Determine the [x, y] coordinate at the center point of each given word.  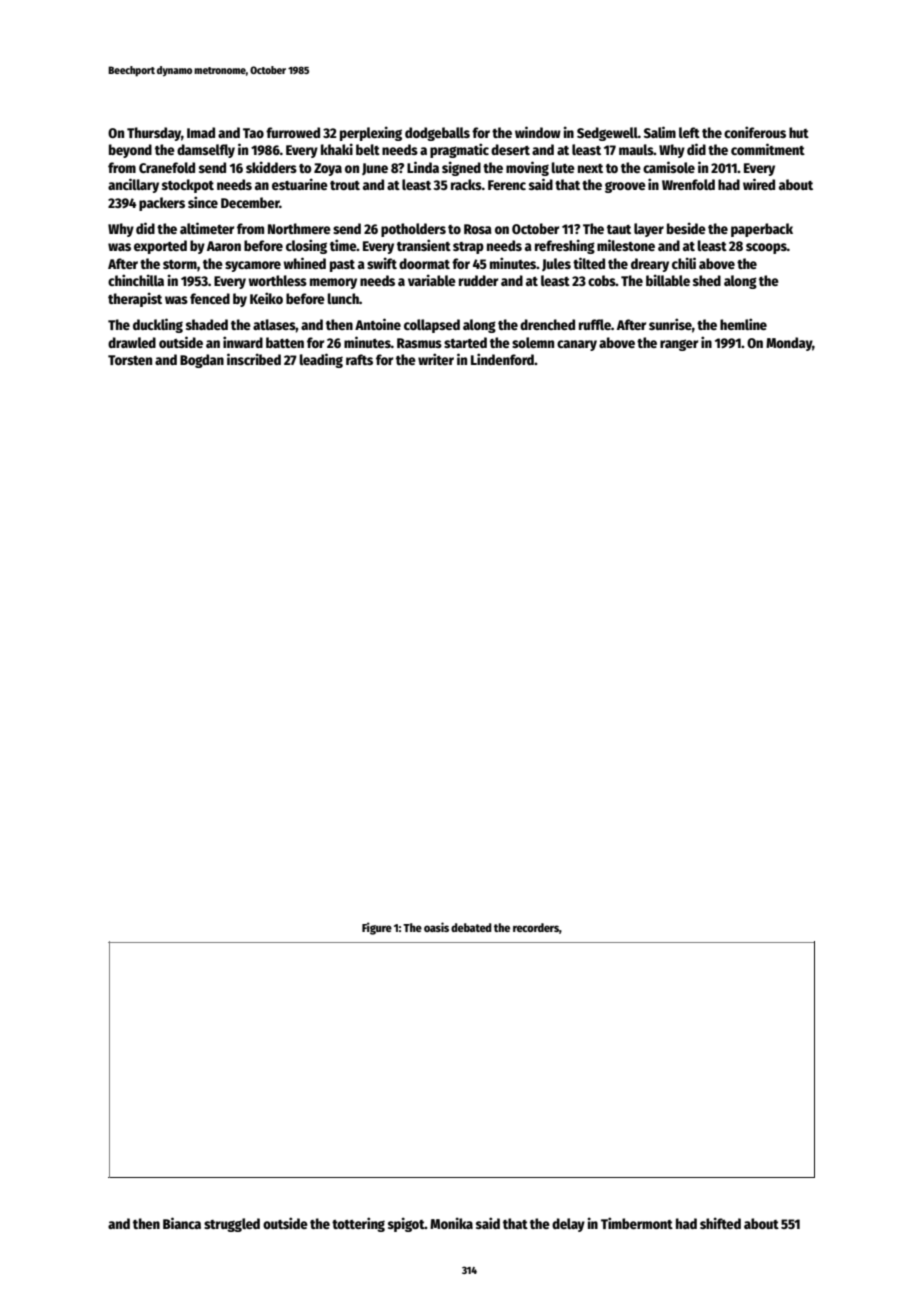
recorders [536, 927]
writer [436, 359]
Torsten [130, 360]
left [689, 132]
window [538, 132]
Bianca [182, 1223]
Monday [789, 344]
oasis [436, 927]
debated [471, 927]
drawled [132, 342]
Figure [377, 928]
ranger [679, 345]
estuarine [300, 184]
